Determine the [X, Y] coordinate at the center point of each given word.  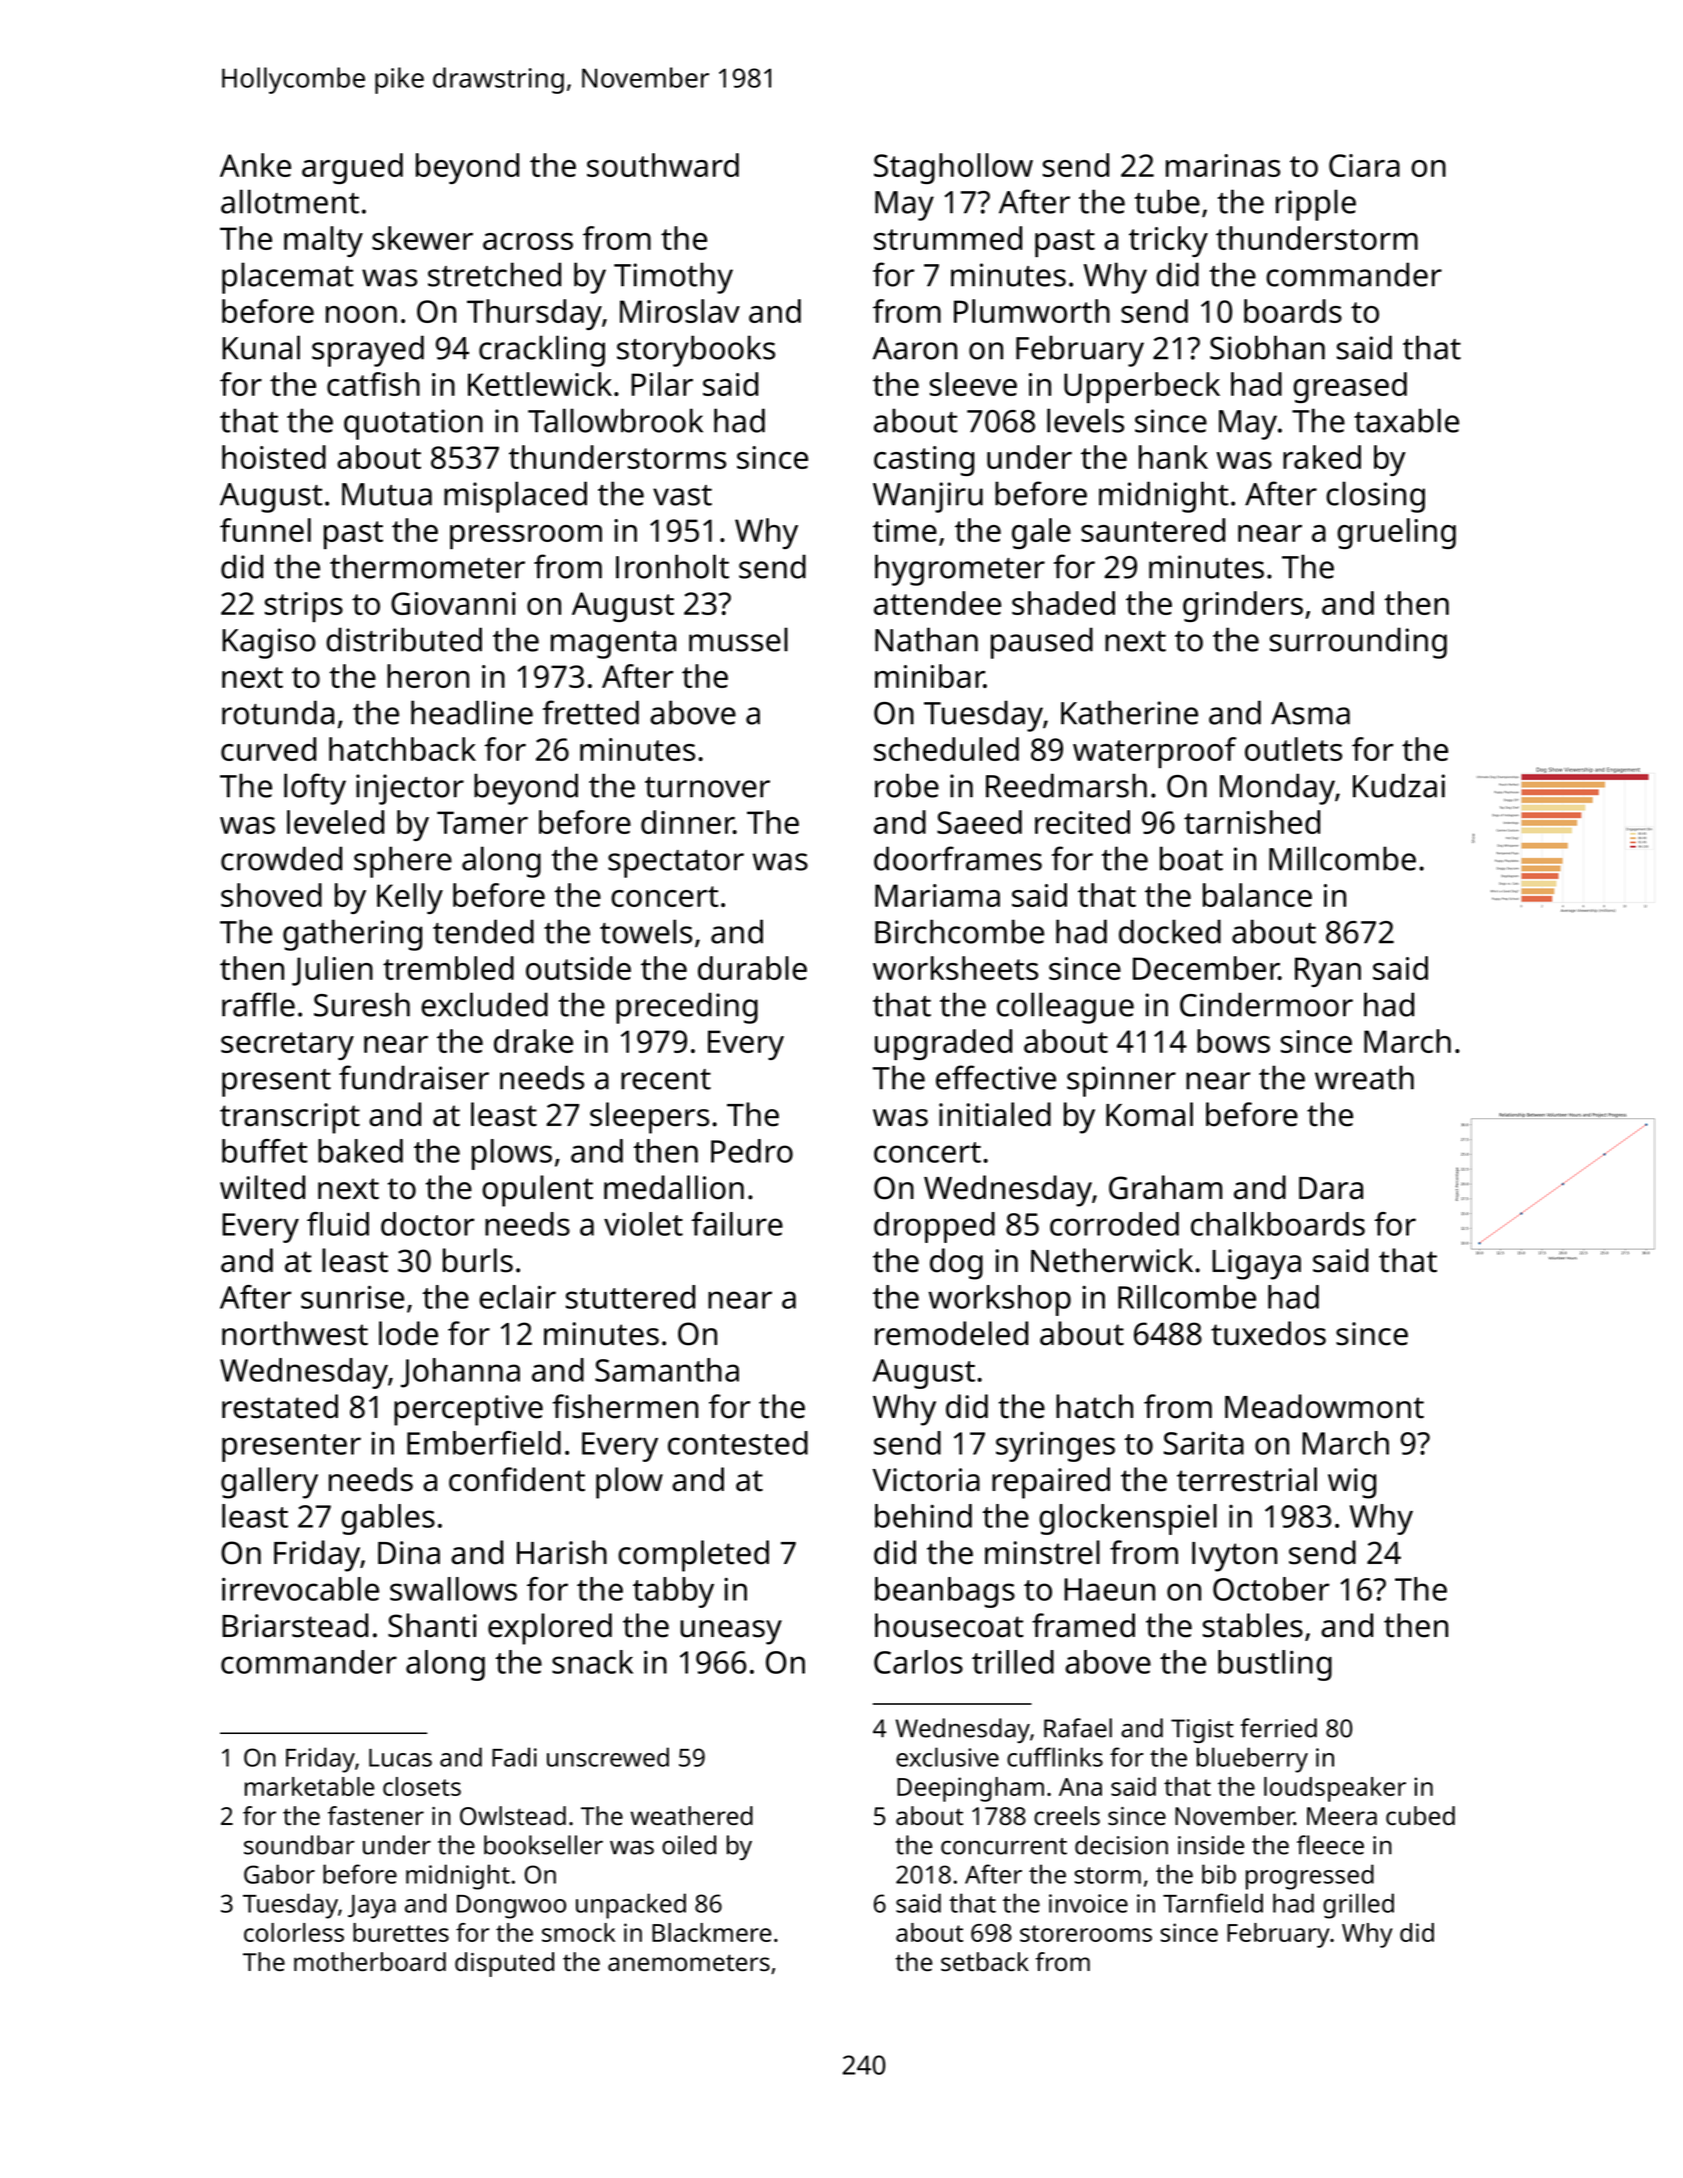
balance [1257, 895]
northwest [295, 1333]
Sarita [1204, 1443]
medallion [674, 1187]
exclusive [947, 1757]
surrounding [1358, 643]
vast [682, 495]
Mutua [387, 494]
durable [752, 968]
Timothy [673, 278]
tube [1167, 201]
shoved [271, 895]
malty [323, 241]
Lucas [400, 1758]
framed [1083, 1625]
